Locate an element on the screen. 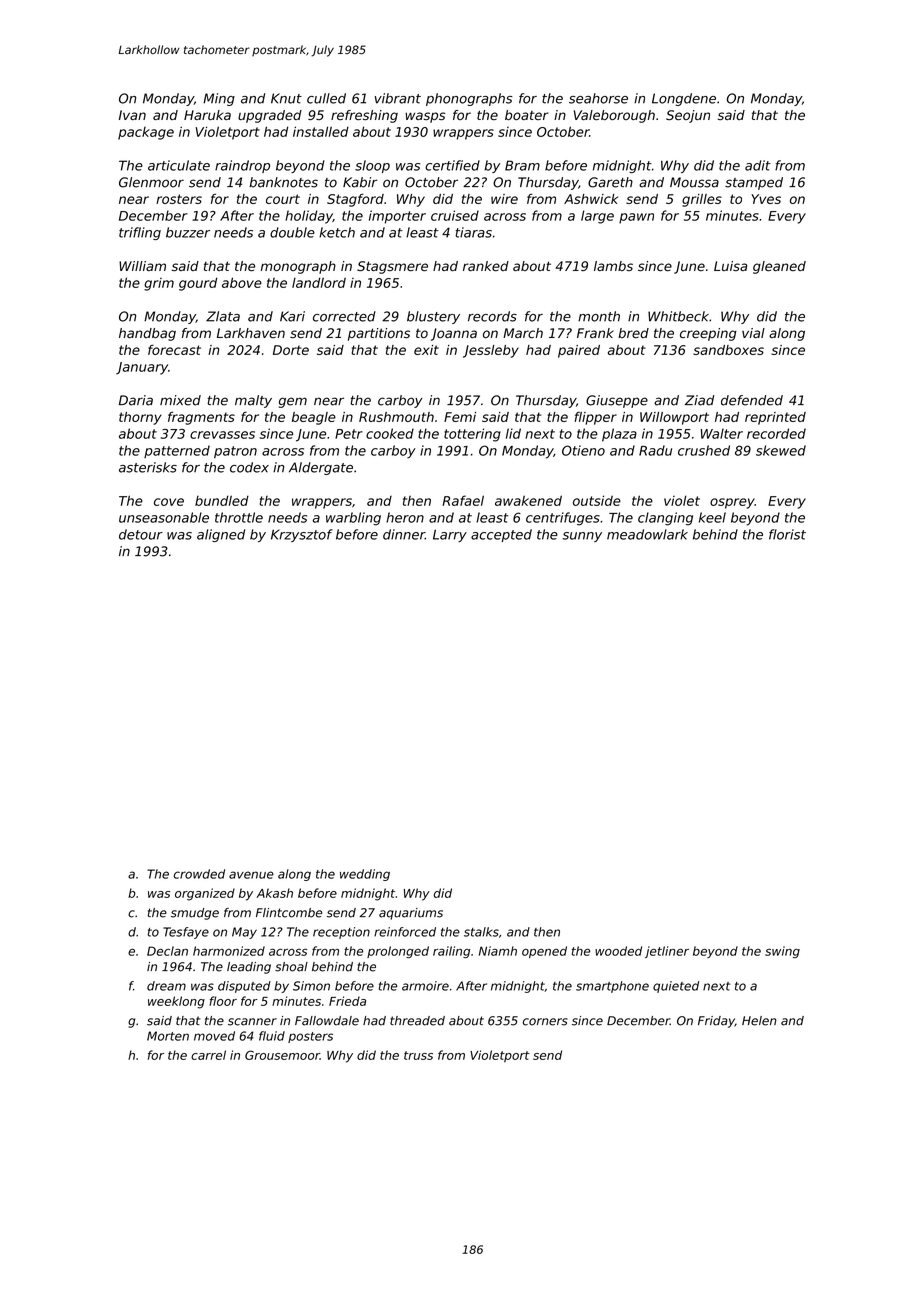 Image resolution: width=924 pixels, height=1308 pixels. Longdene is located at coordinates (684, 99).
